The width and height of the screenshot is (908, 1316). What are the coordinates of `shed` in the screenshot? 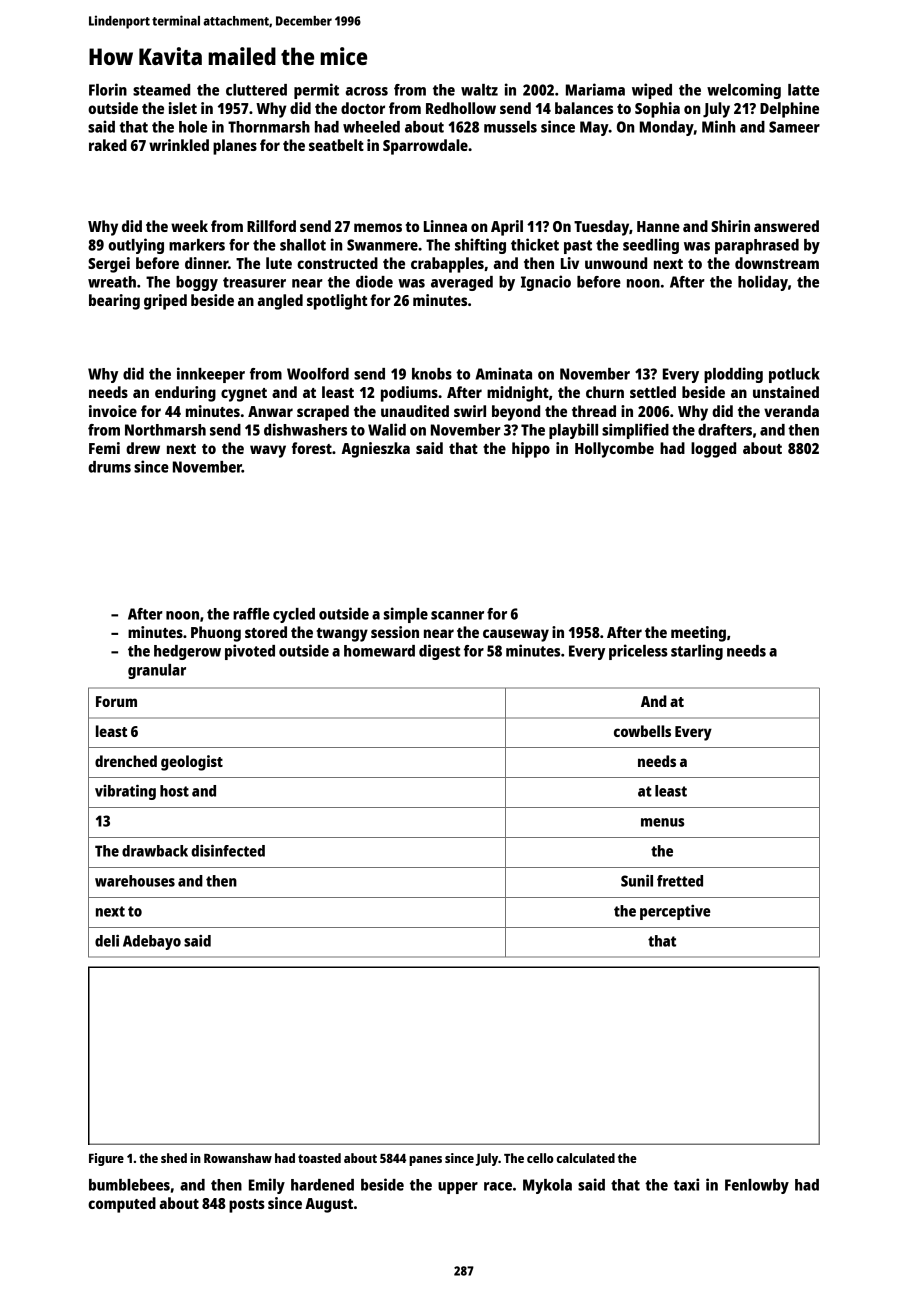 It's located at (174, 1158).
